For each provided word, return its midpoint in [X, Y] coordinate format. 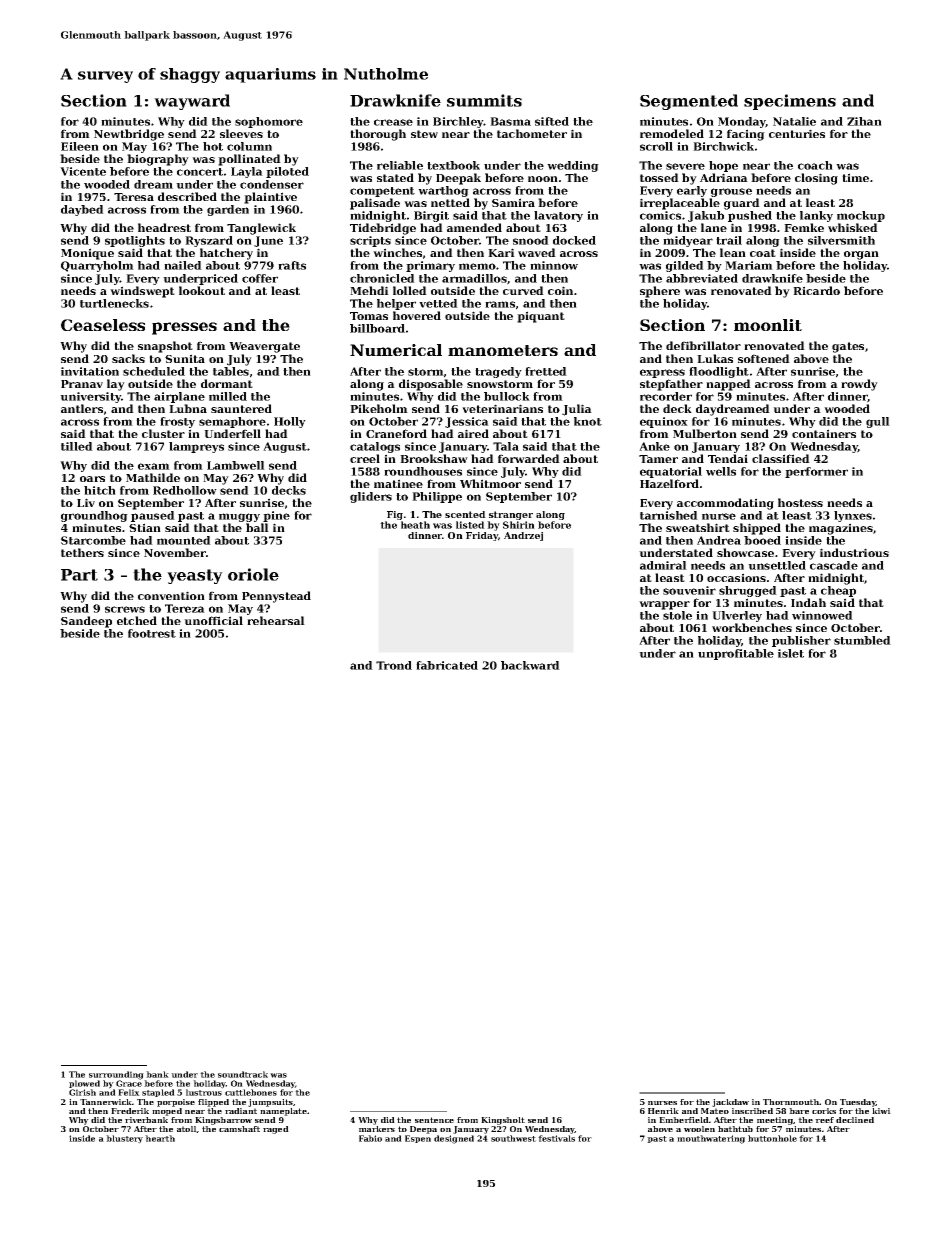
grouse [731, 192]
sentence [434, 1120]
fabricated [447, 665]
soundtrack [243, 1074]
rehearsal [276, 620]
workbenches [752, 627]
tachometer [532, 133]
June [268, 241]
